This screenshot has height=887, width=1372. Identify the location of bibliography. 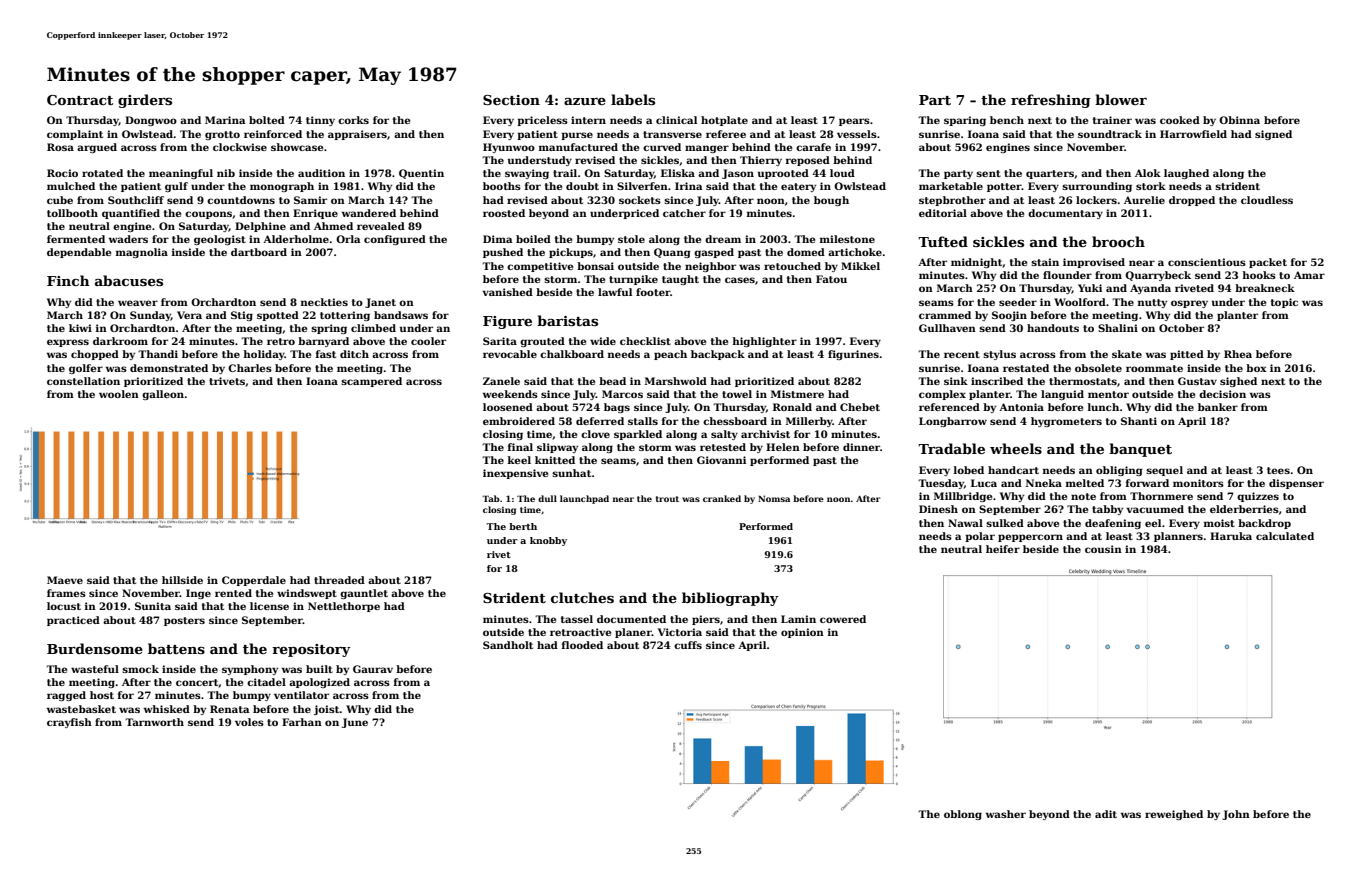
(730, 599).
